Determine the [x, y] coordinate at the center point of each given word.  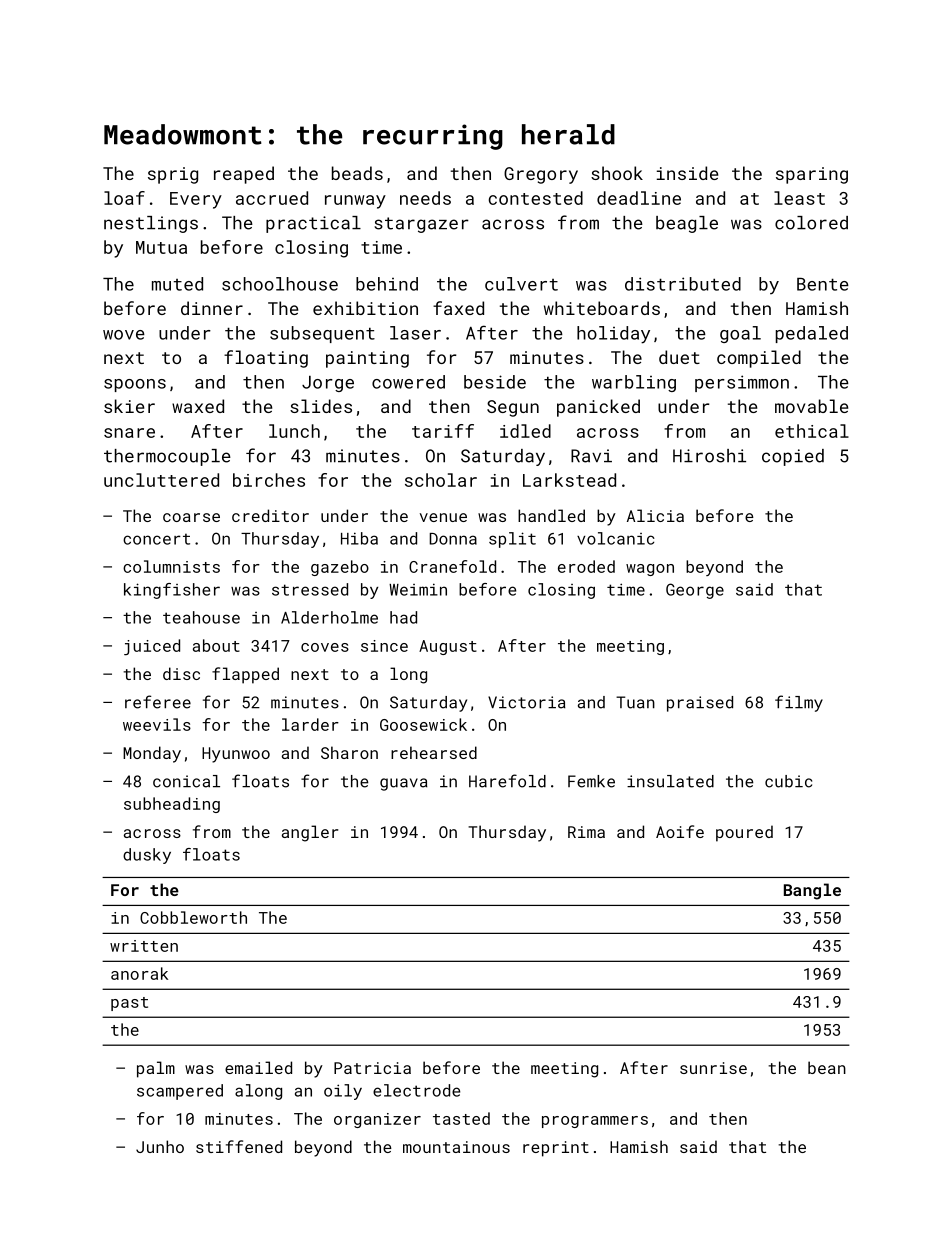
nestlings [151, 224]
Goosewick [423, 724]
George [695, 591]
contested [536, 198]
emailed [258, 1067]
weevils [157, 724]
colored [811, 223]
